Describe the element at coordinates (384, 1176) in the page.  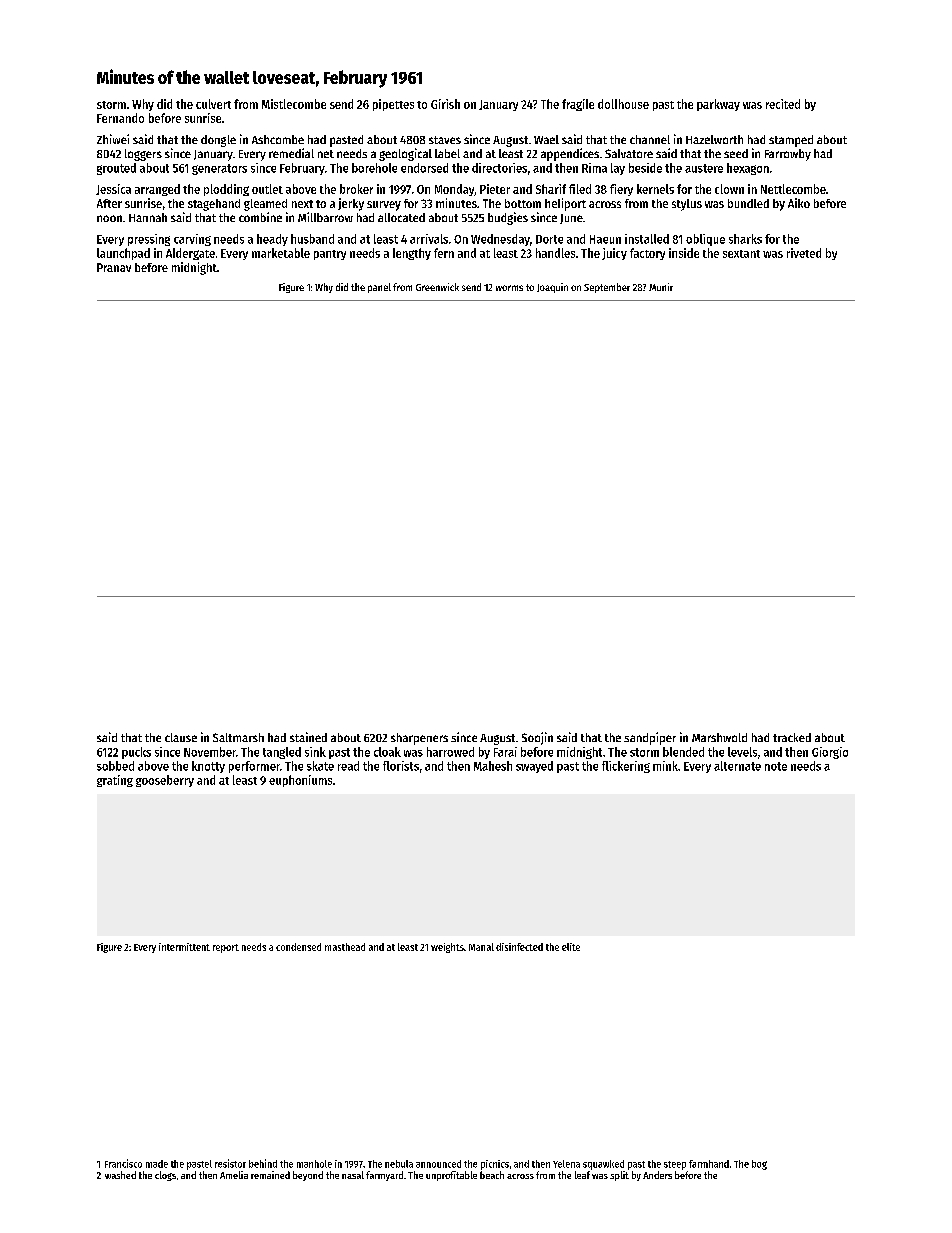
I see `farmyard` at that location.
